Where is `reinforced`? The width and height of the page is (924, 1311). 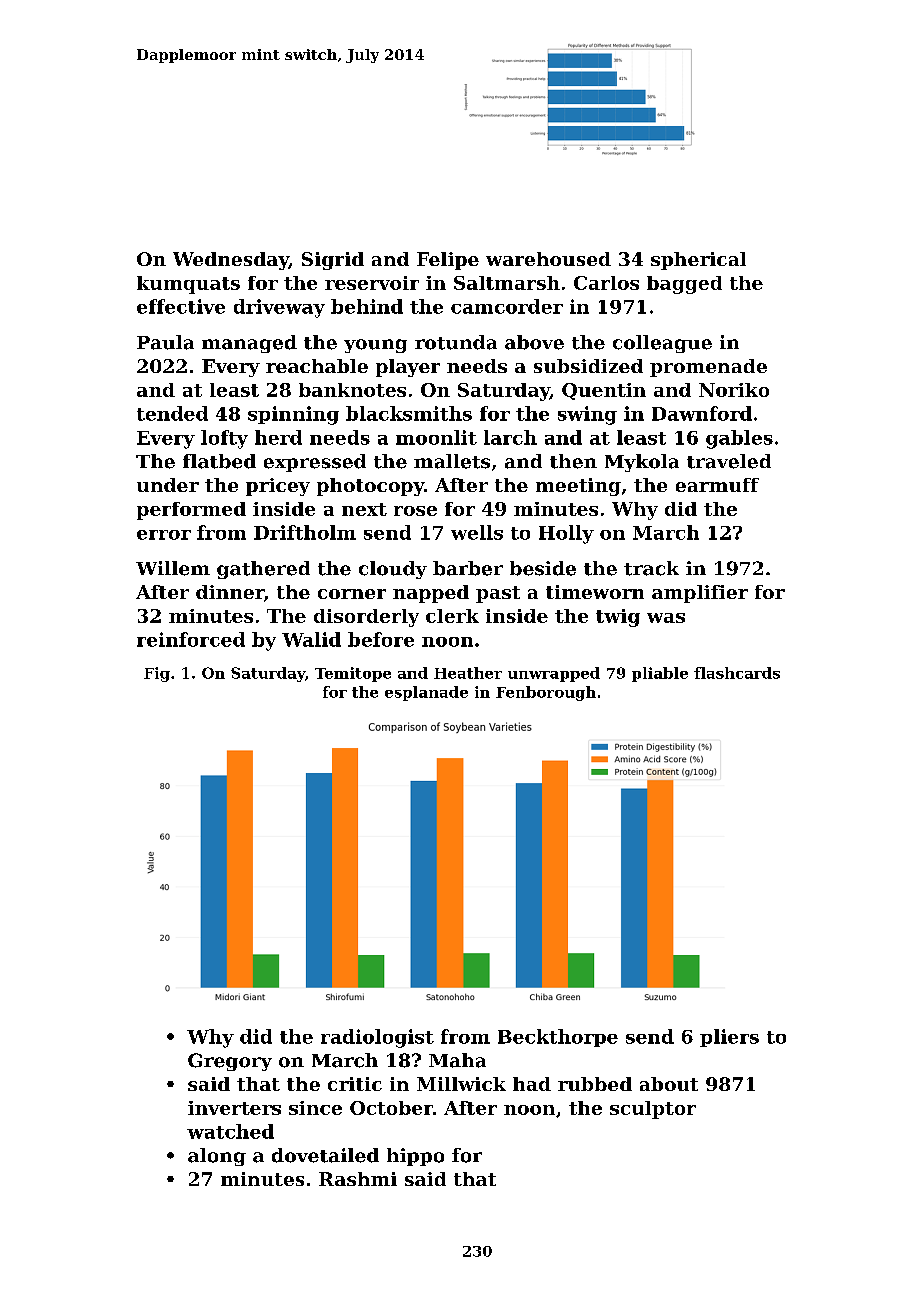
reinforced is located at coordinates (191, 639).
